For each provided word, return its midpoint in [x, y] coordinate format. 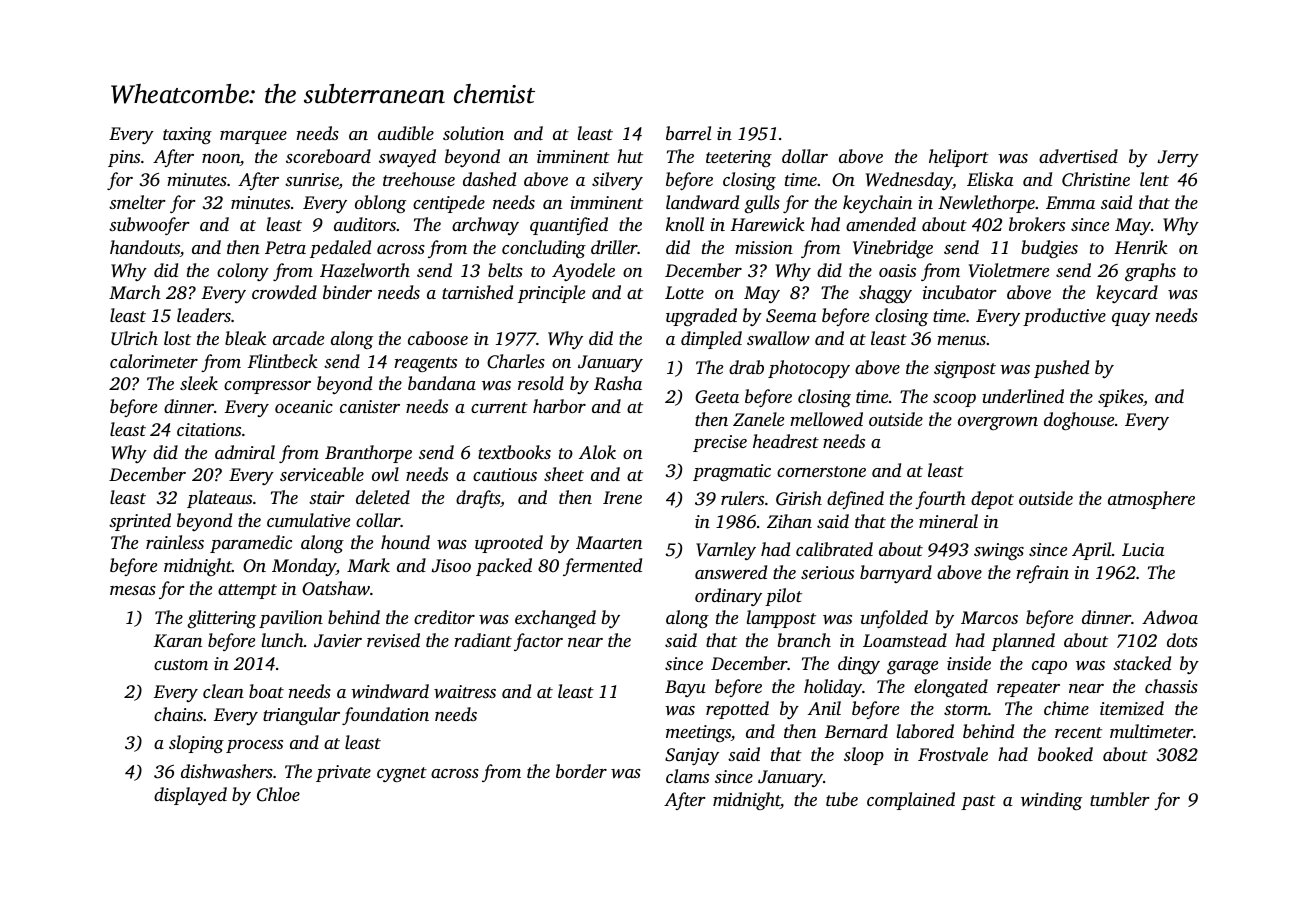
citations [209, 429]
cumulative [308, 520]
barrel [688, 133]
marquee [253, 137]
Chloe [278, 794]
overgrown [998, 423]
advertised [1078, 156]
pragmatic [732, 472]
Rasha [618, 383]
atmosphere [1151, 500]
